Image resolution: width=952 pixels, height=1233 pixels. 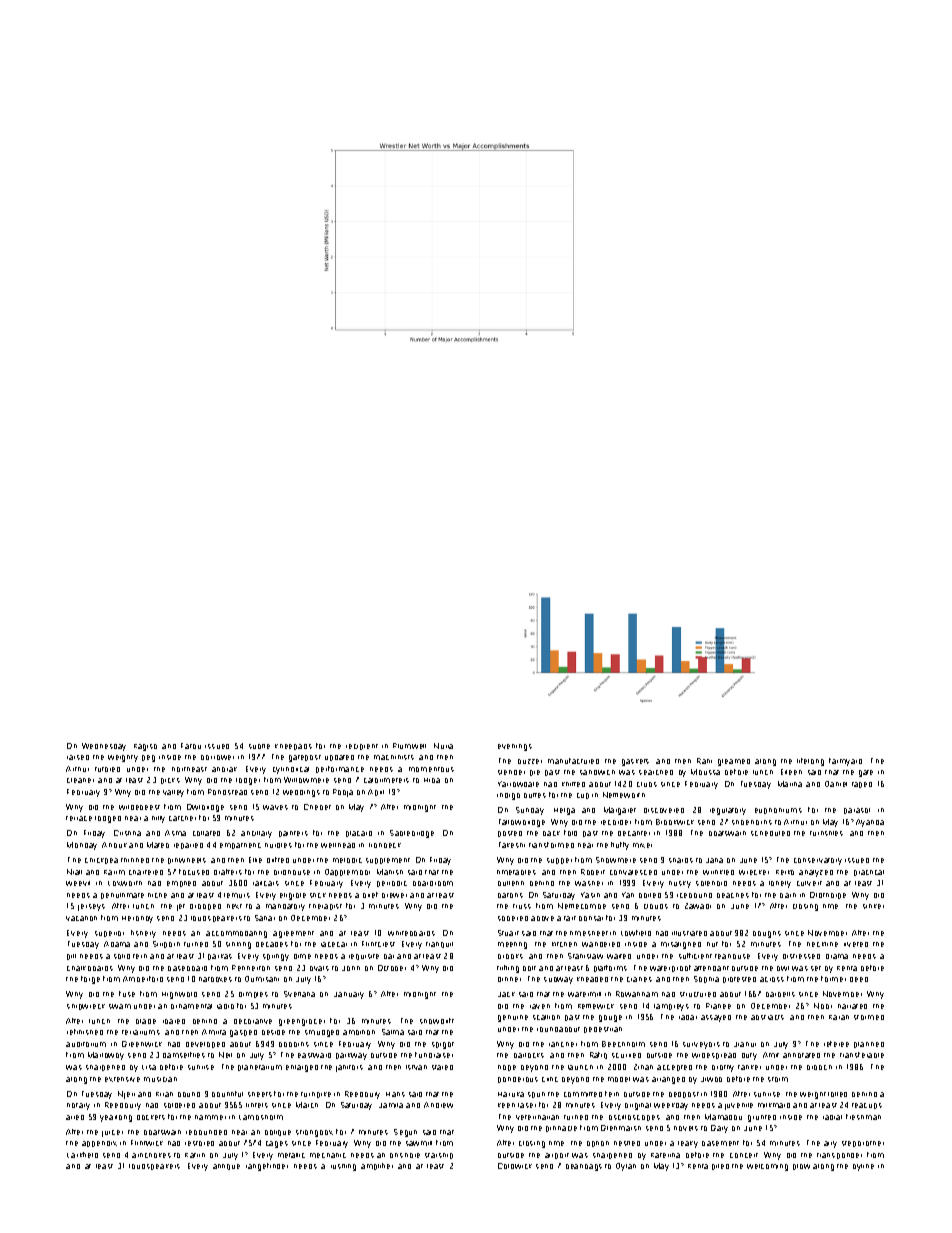 I want to click on lifelong, so click(x=810, y=762).
